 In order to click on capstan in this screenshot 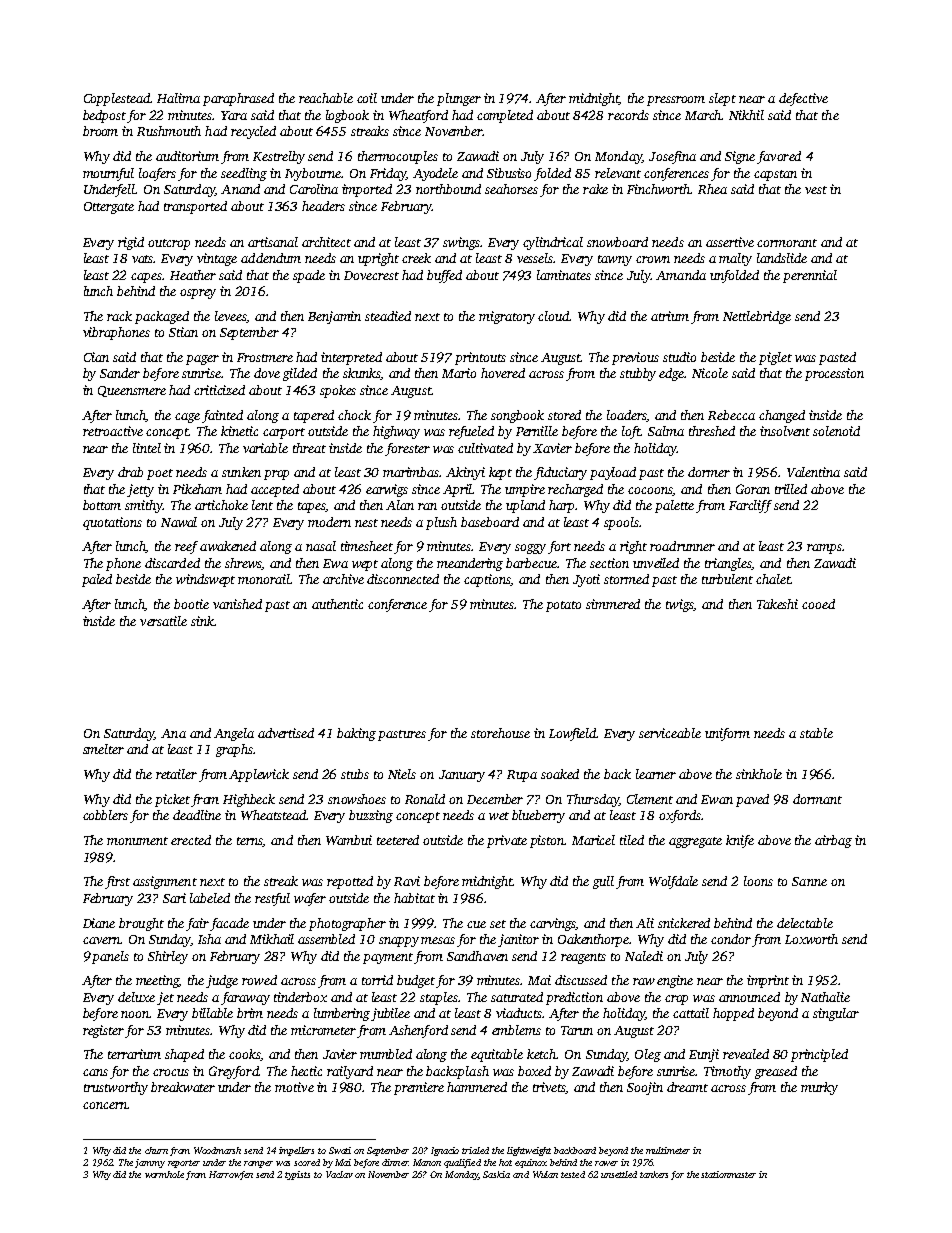, I will do `click(775, 175)`.
